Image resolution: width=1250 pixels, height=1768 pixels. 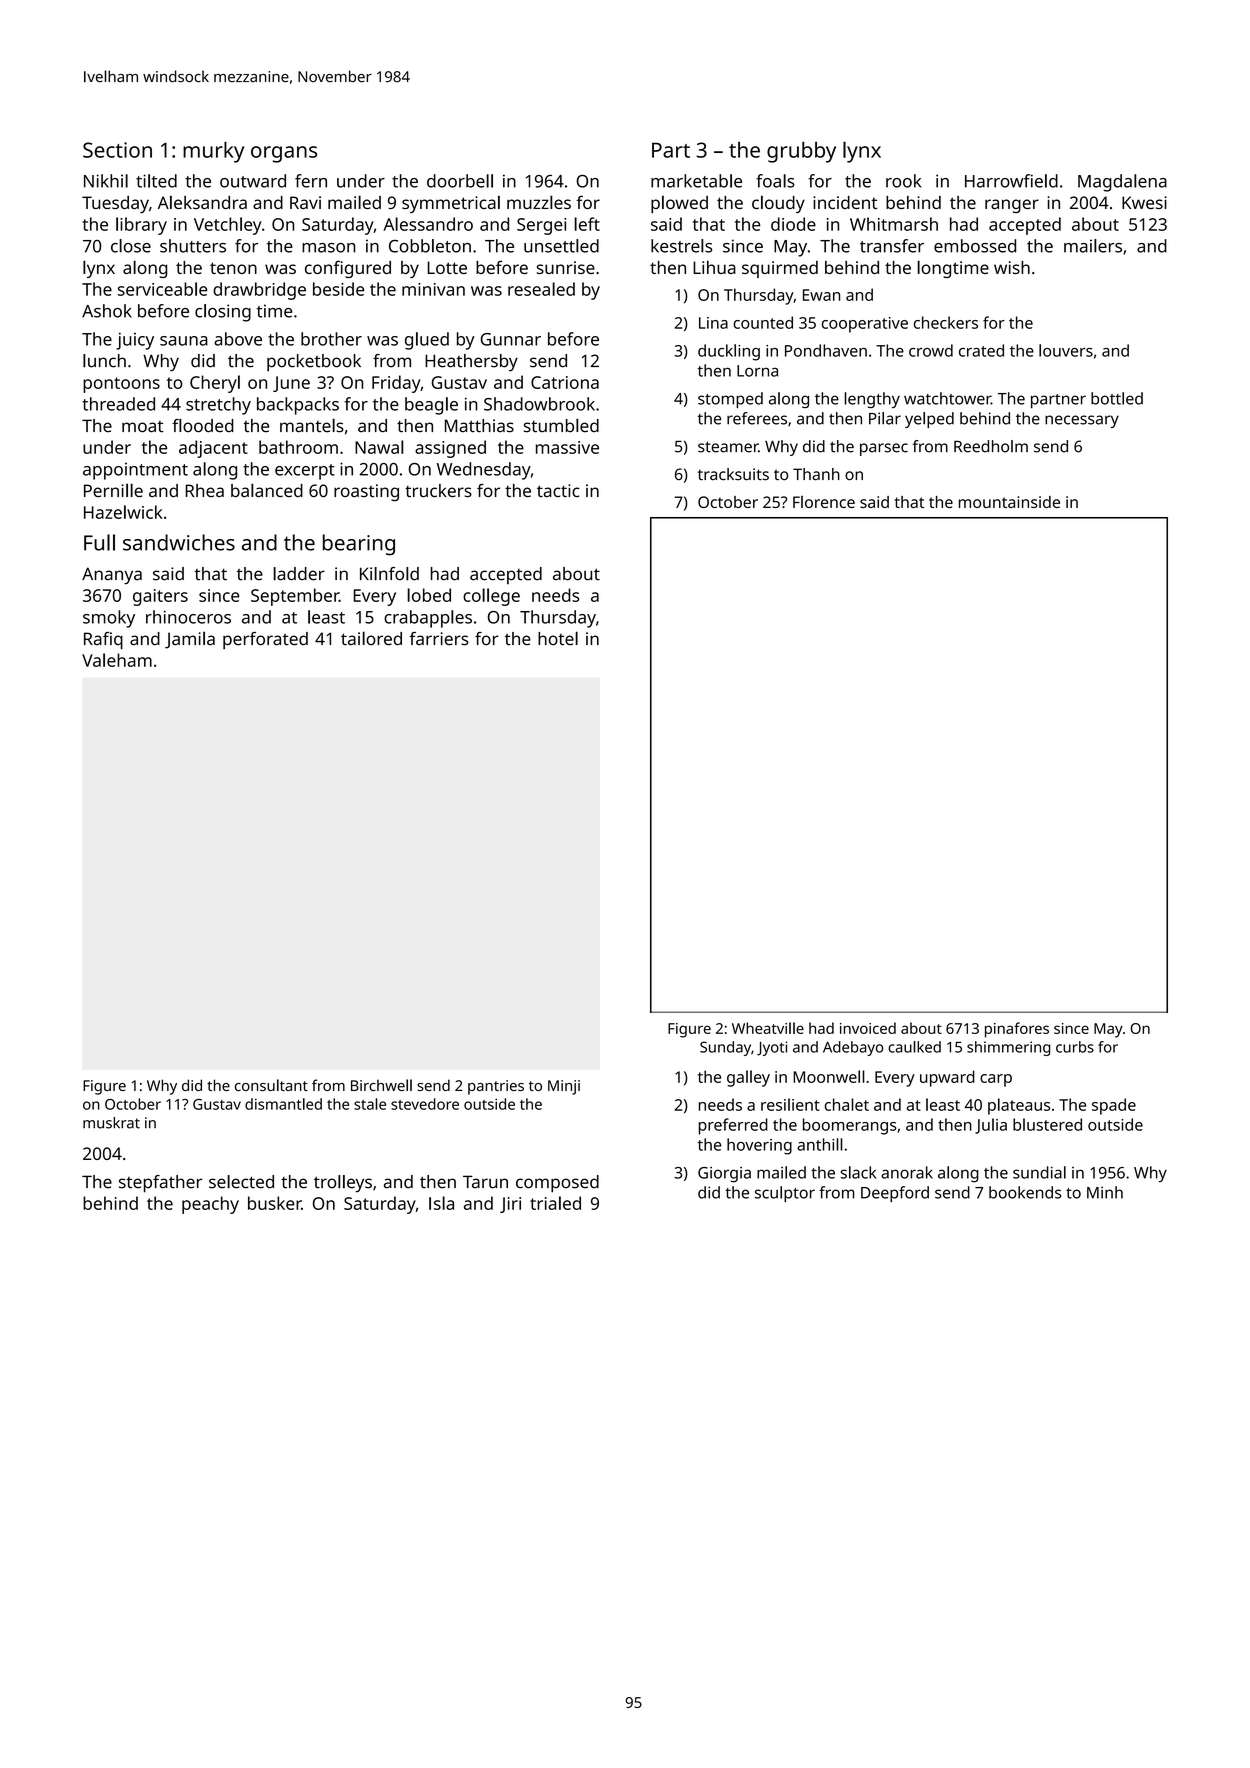 I want to click on grubby, so click(x=801, y=152).
